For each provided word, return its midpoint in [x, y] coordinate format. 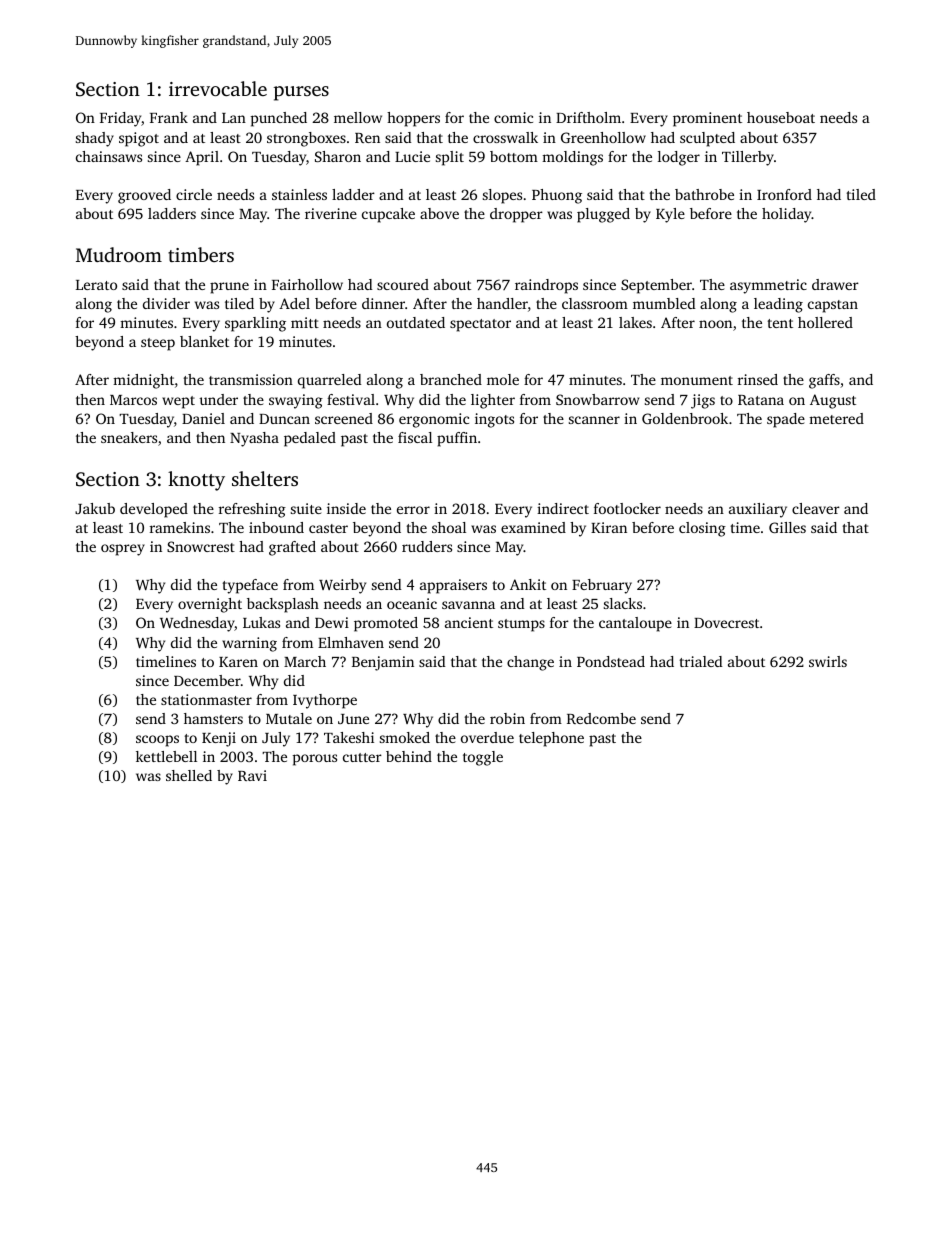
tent [780, 323]
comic [513, 117]
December [207, 680]
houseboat [781, 117]
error [413, 510]
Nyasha [254, 439]
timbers [201, 254]
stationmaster [206, 699]
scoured [403, 284]
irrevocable [218, 88]
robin [507, 718]
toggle [483, 758]
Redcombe [601, 718]
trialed [701, 661]
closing [702, 529]
